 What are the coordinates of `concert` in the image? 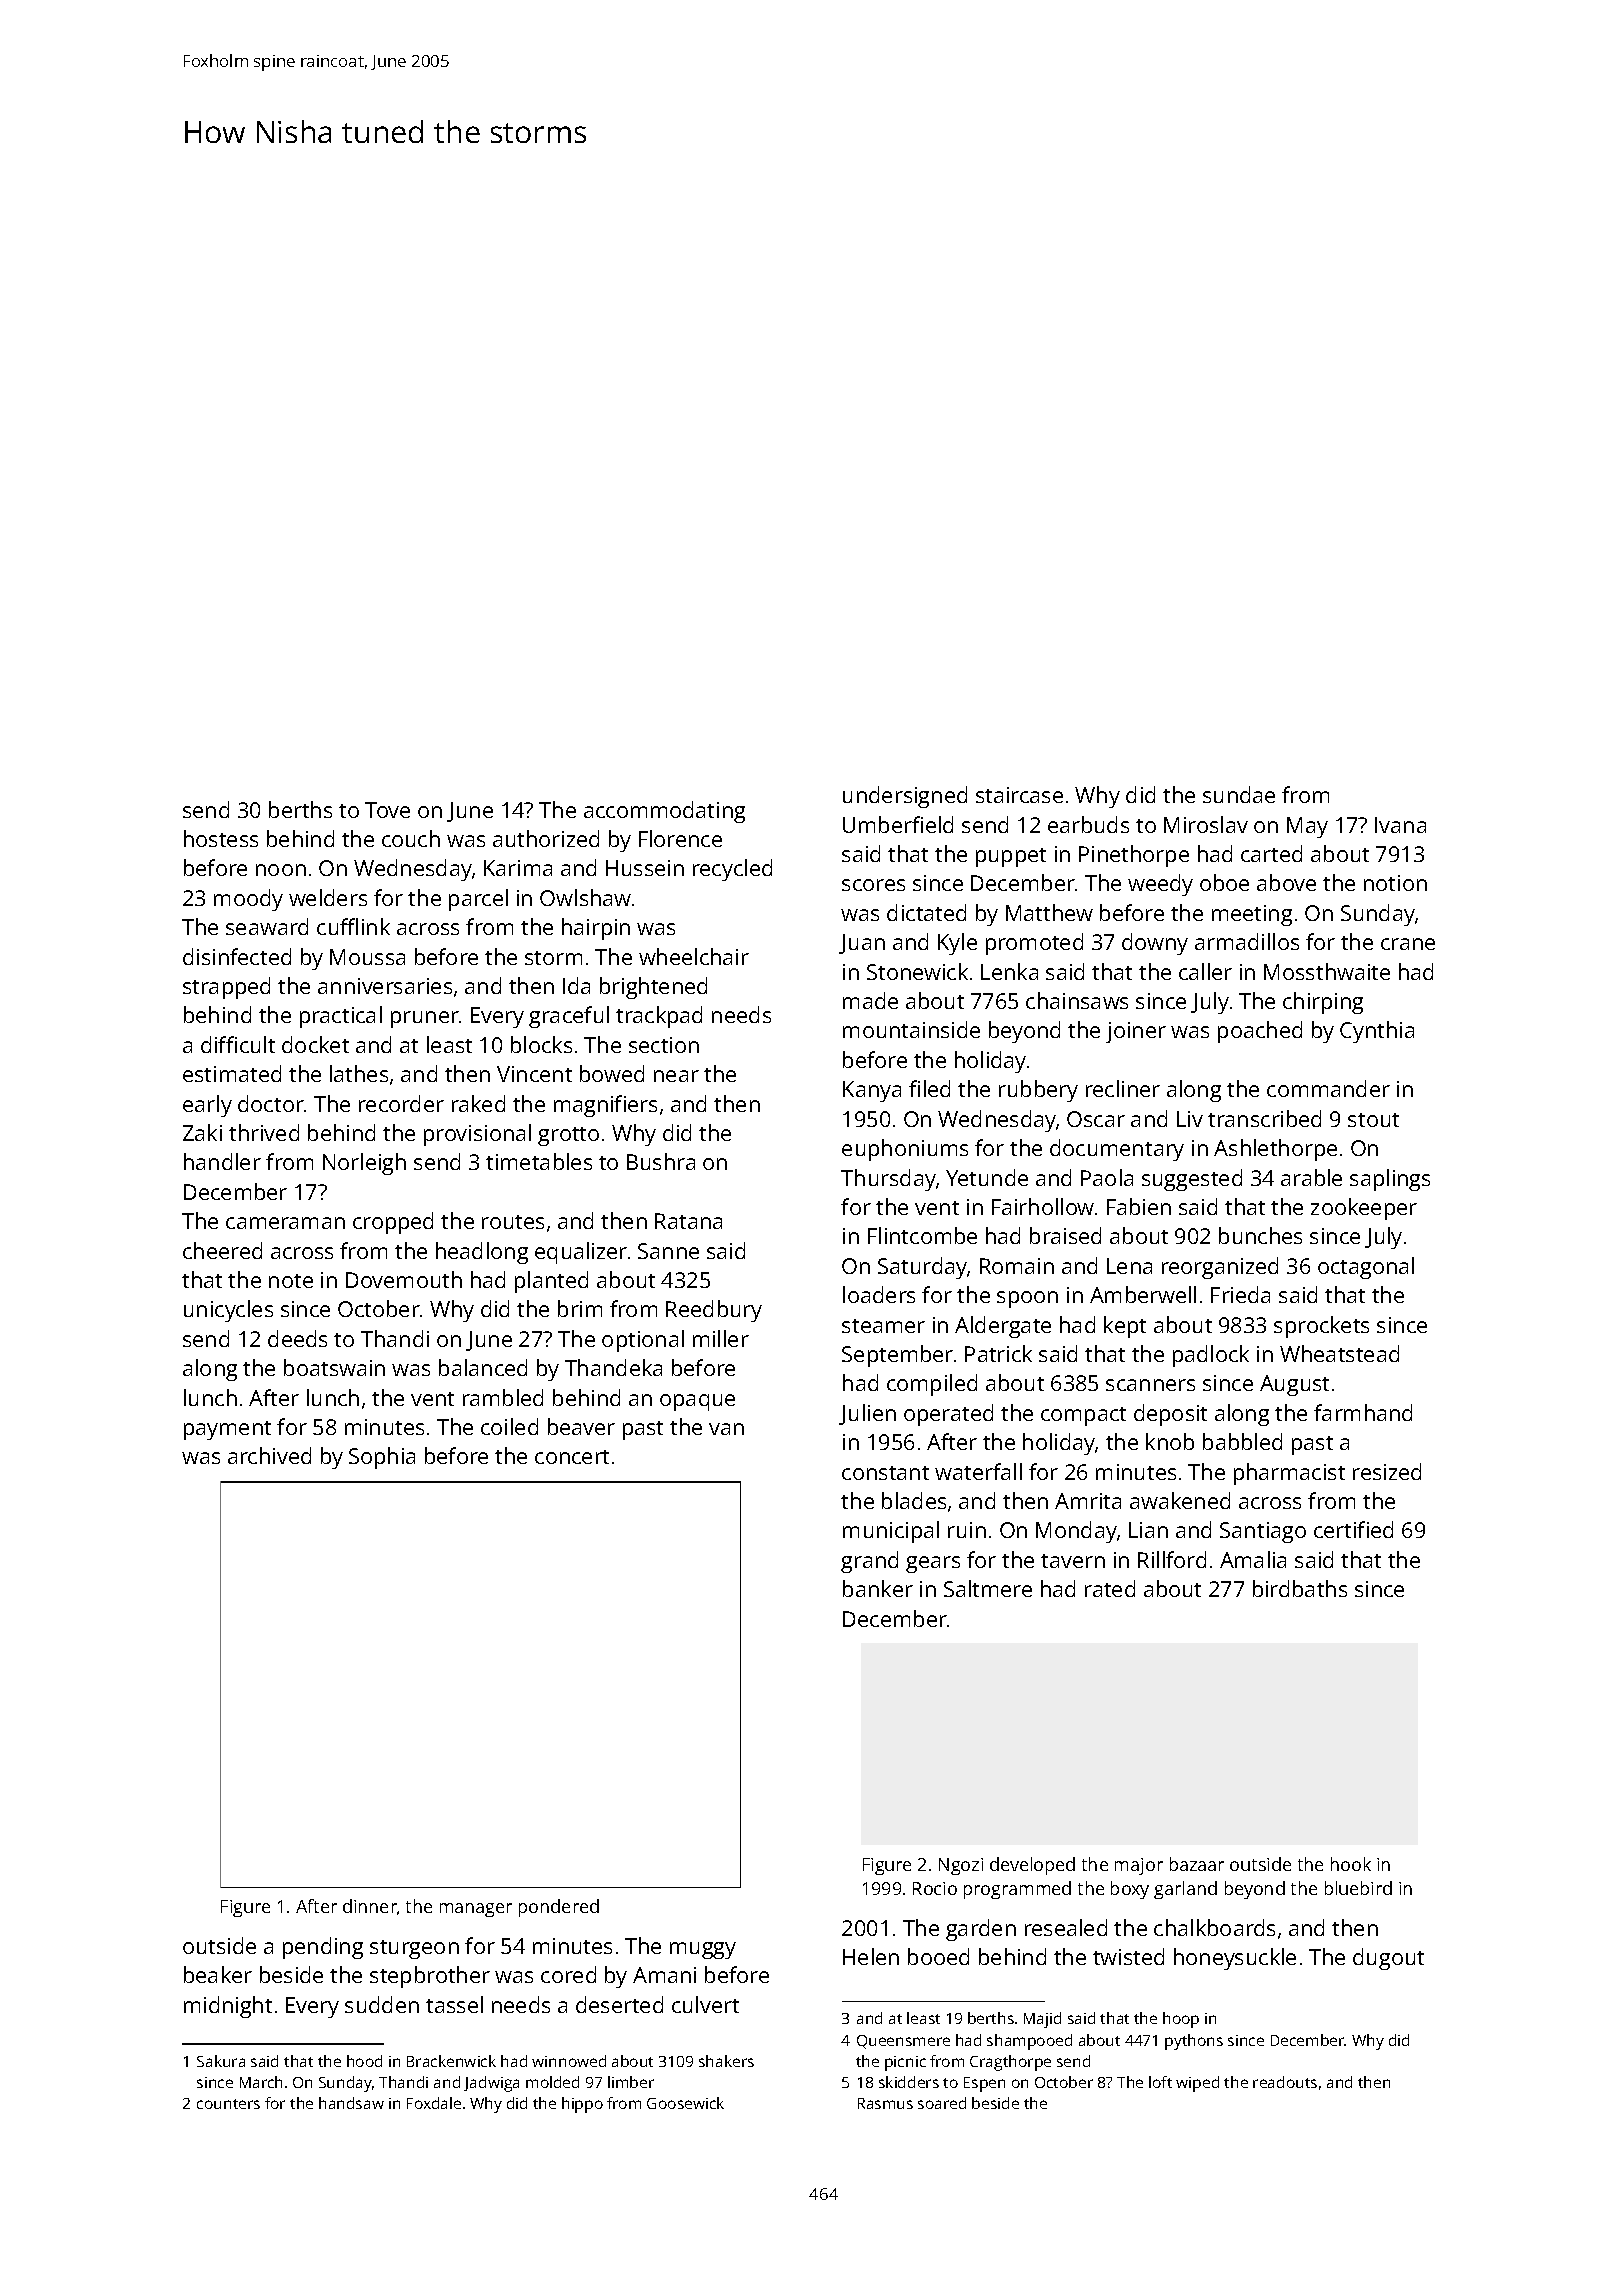 It's located at (572, 1457).
